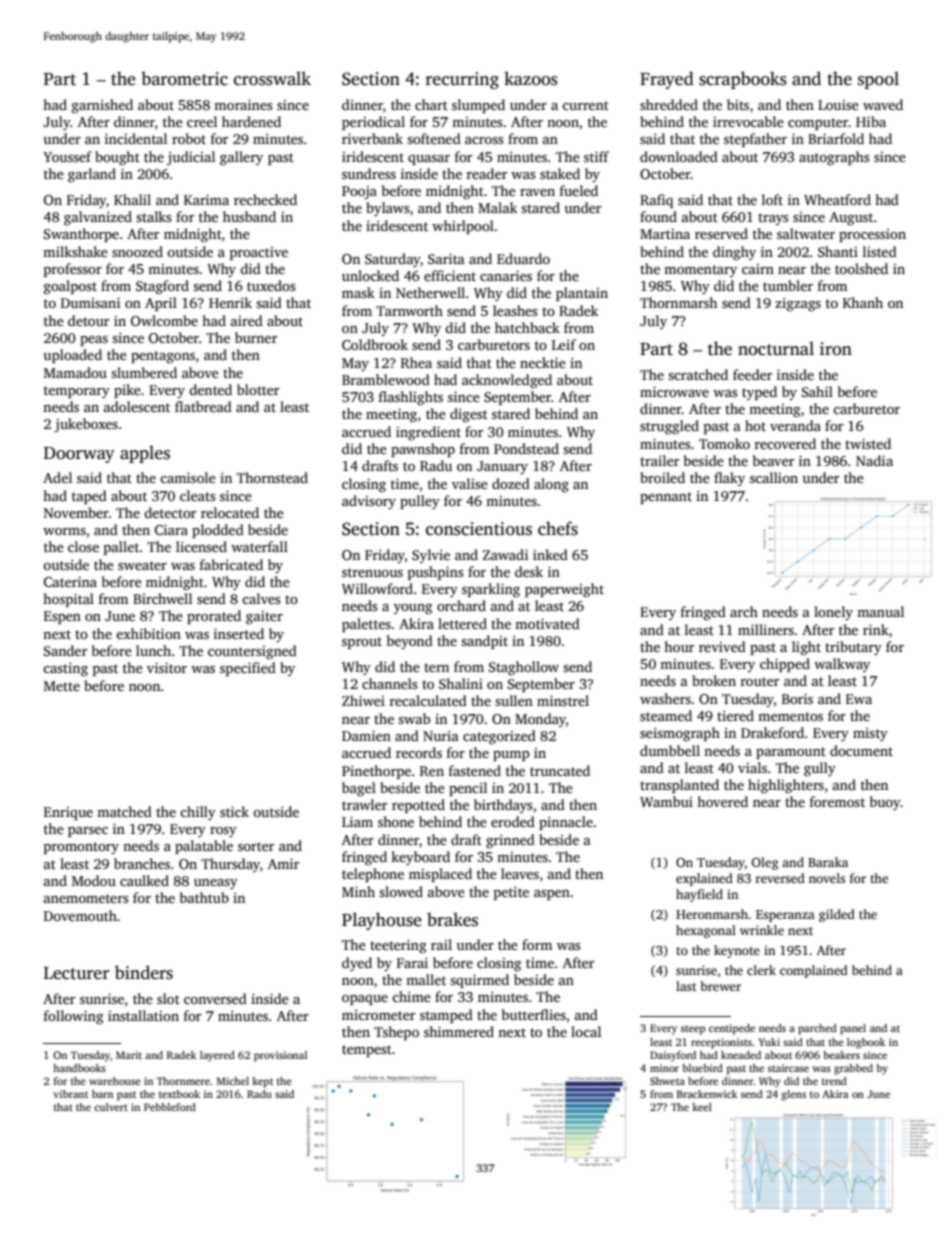 This screenshot has height=1233, width=952. I want to click on walkway, so click(842, 665).
